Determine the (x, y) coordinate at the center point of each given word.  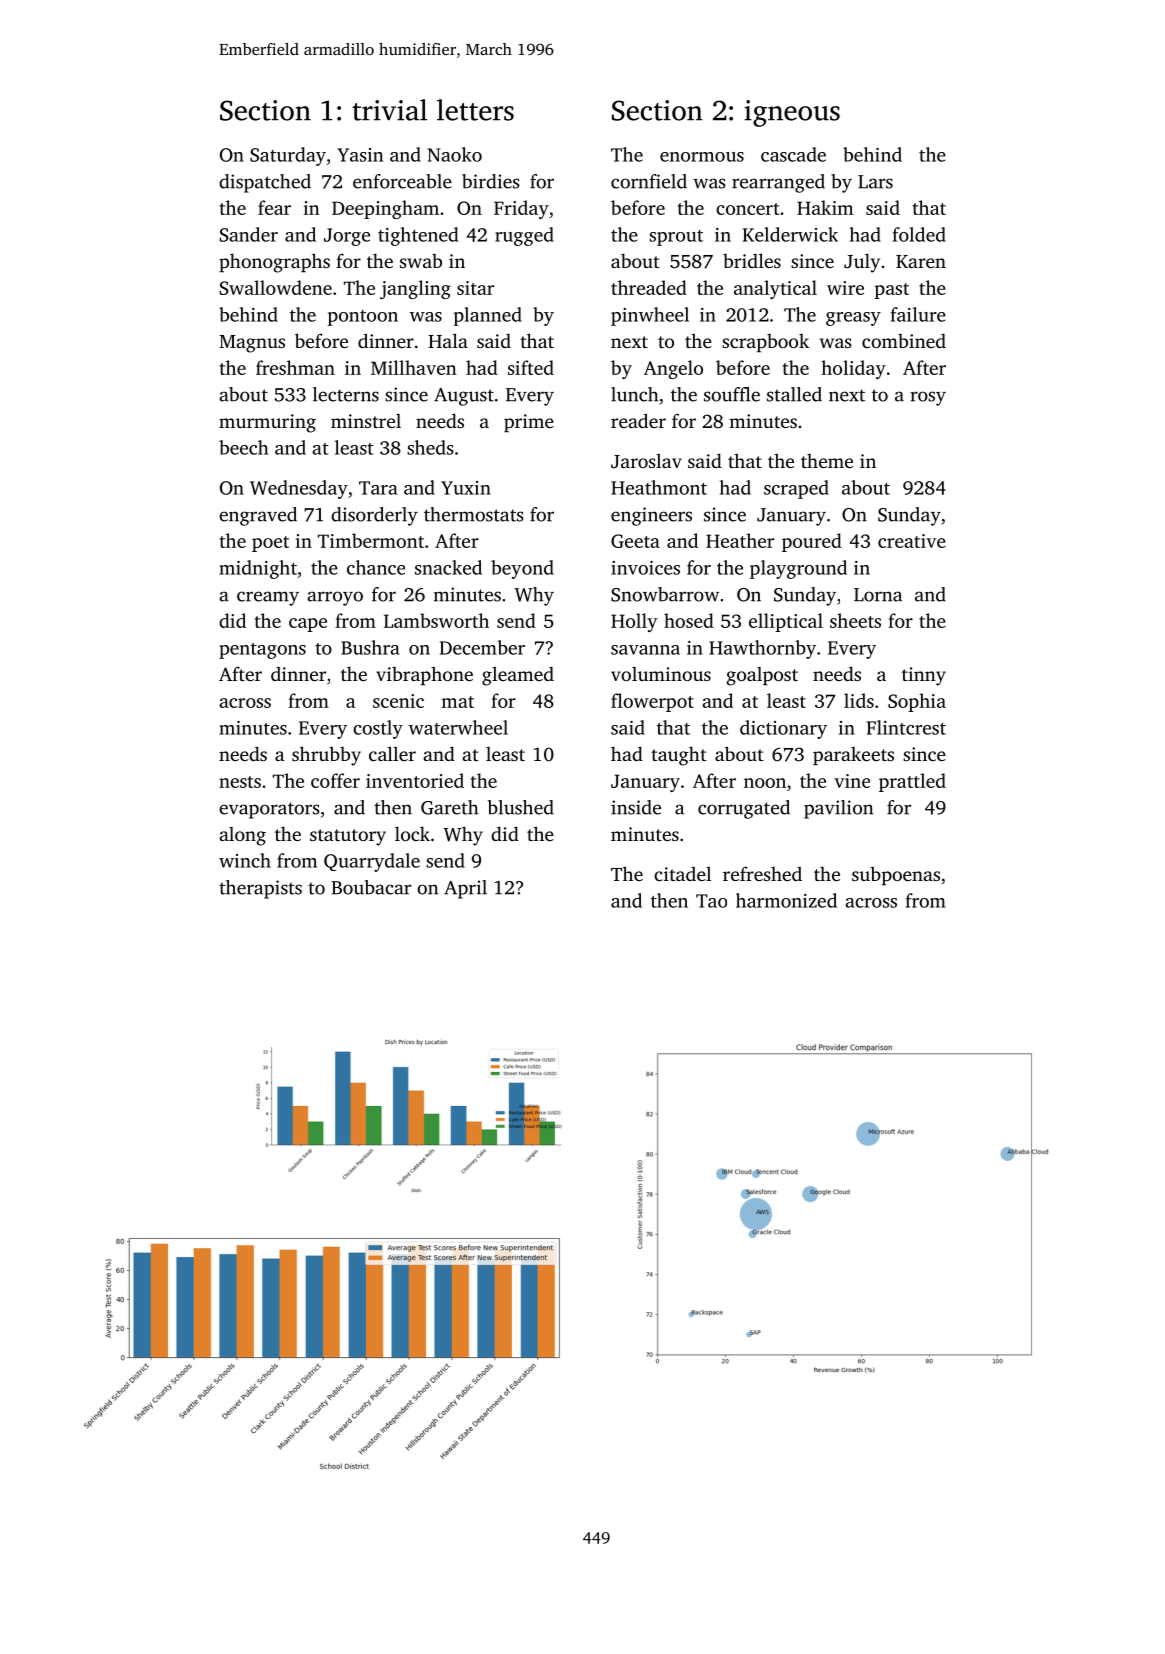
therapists (260, 889)
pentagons (262, 651)
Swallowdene (276, 287)
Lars (875, 182)
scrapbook (765, 343)
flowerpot (652, 702)
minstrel (366, 421)
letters (475, 110)
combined (904, 340)
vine (852, 781)
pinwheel (650, 316)
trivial (389, 110)
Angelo (673, 369)
